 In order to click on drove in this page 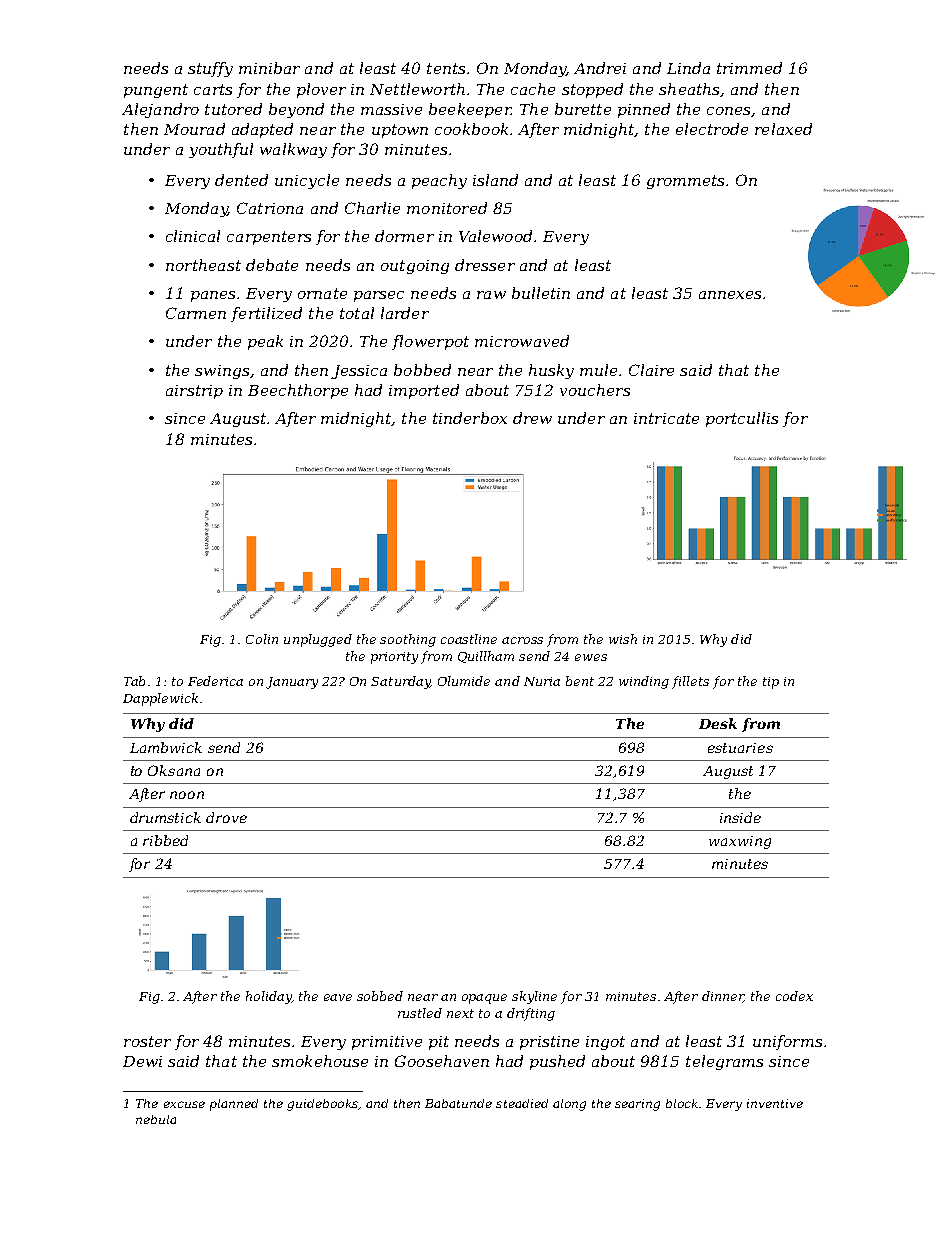, I will do `click(226, 817)`.
